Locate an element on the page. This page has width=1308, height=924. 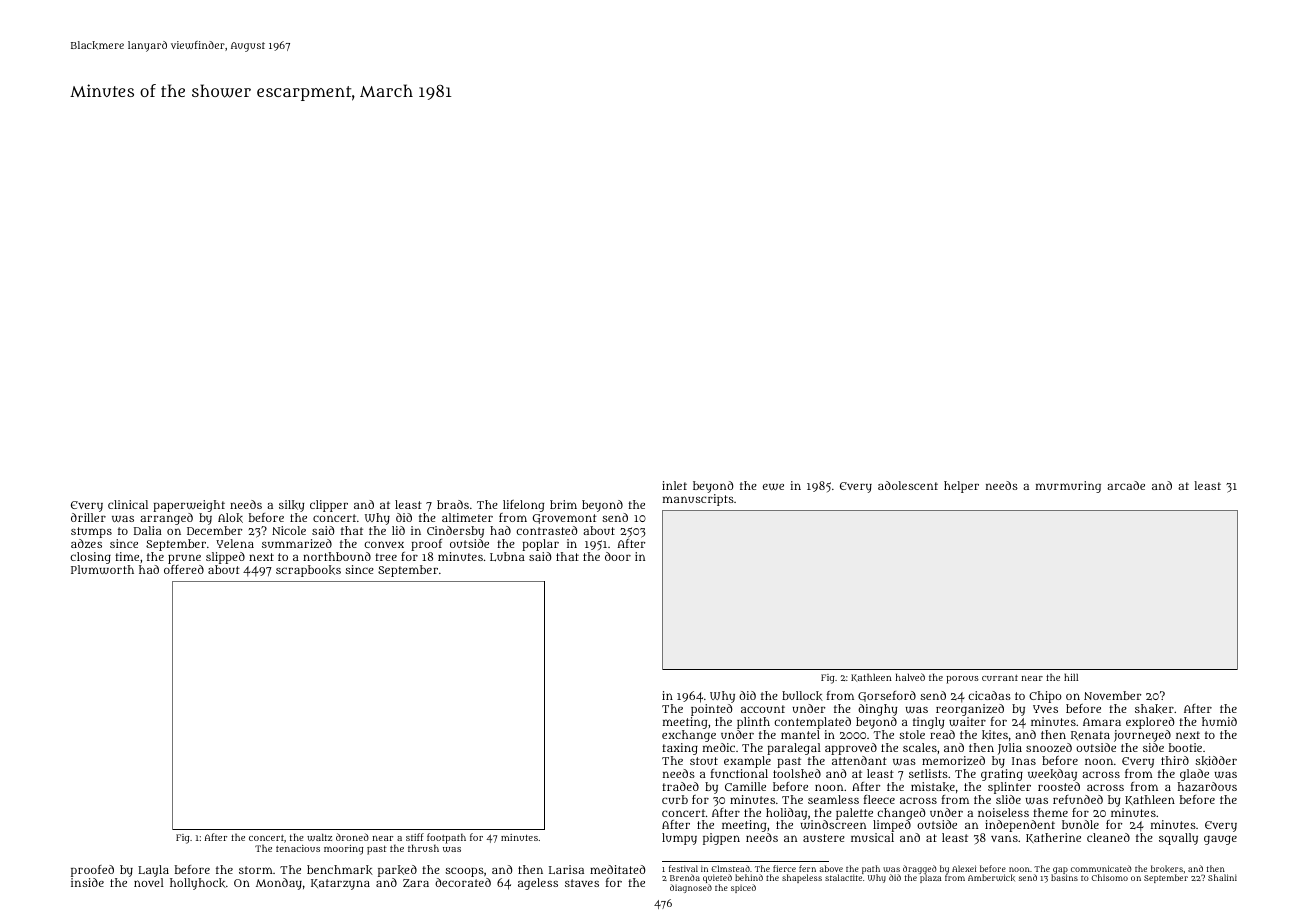
helper is located at coordinates (961, 487).
